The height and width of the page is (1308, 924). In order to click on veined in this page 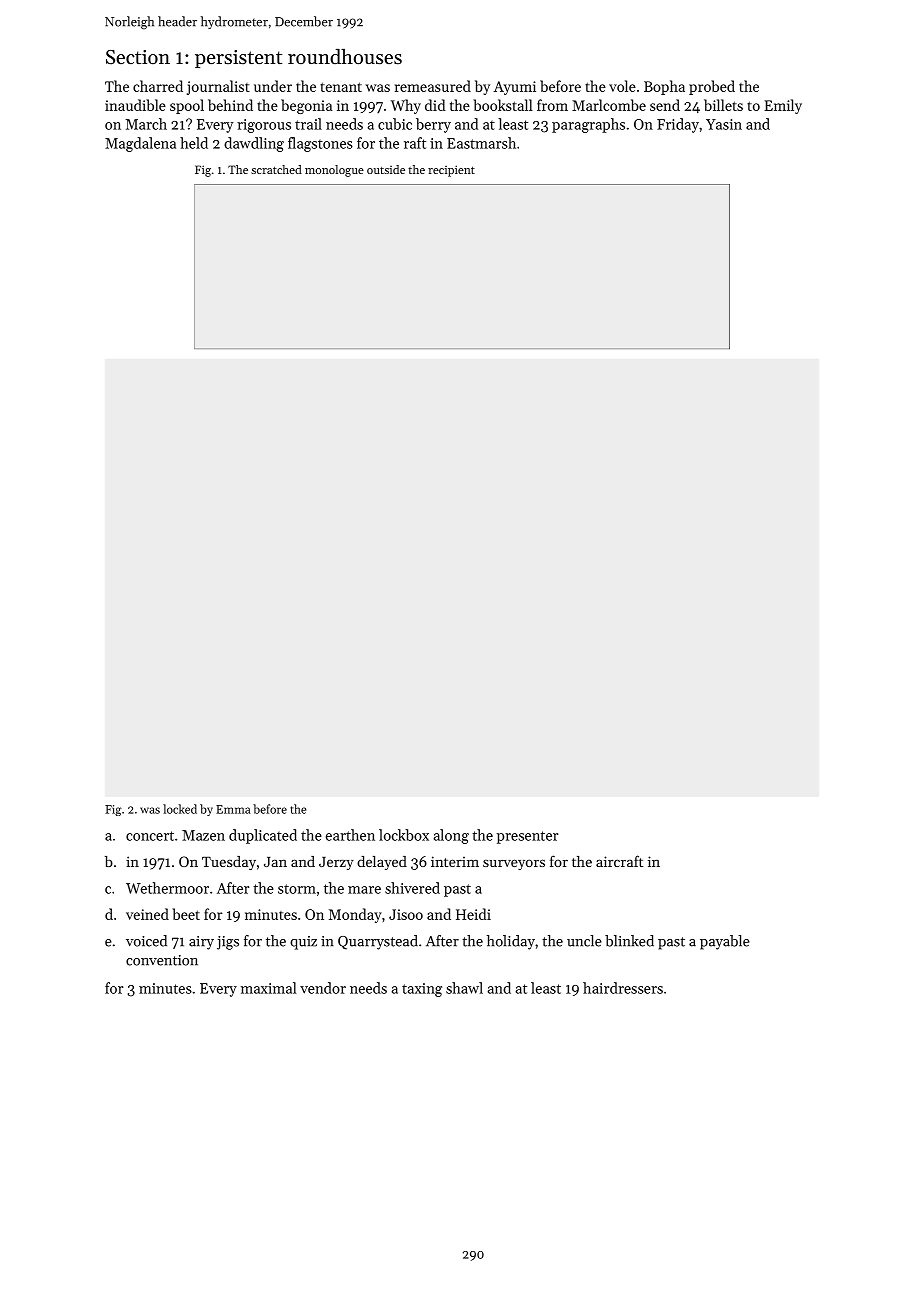, I will do `click(147, 914)`.
